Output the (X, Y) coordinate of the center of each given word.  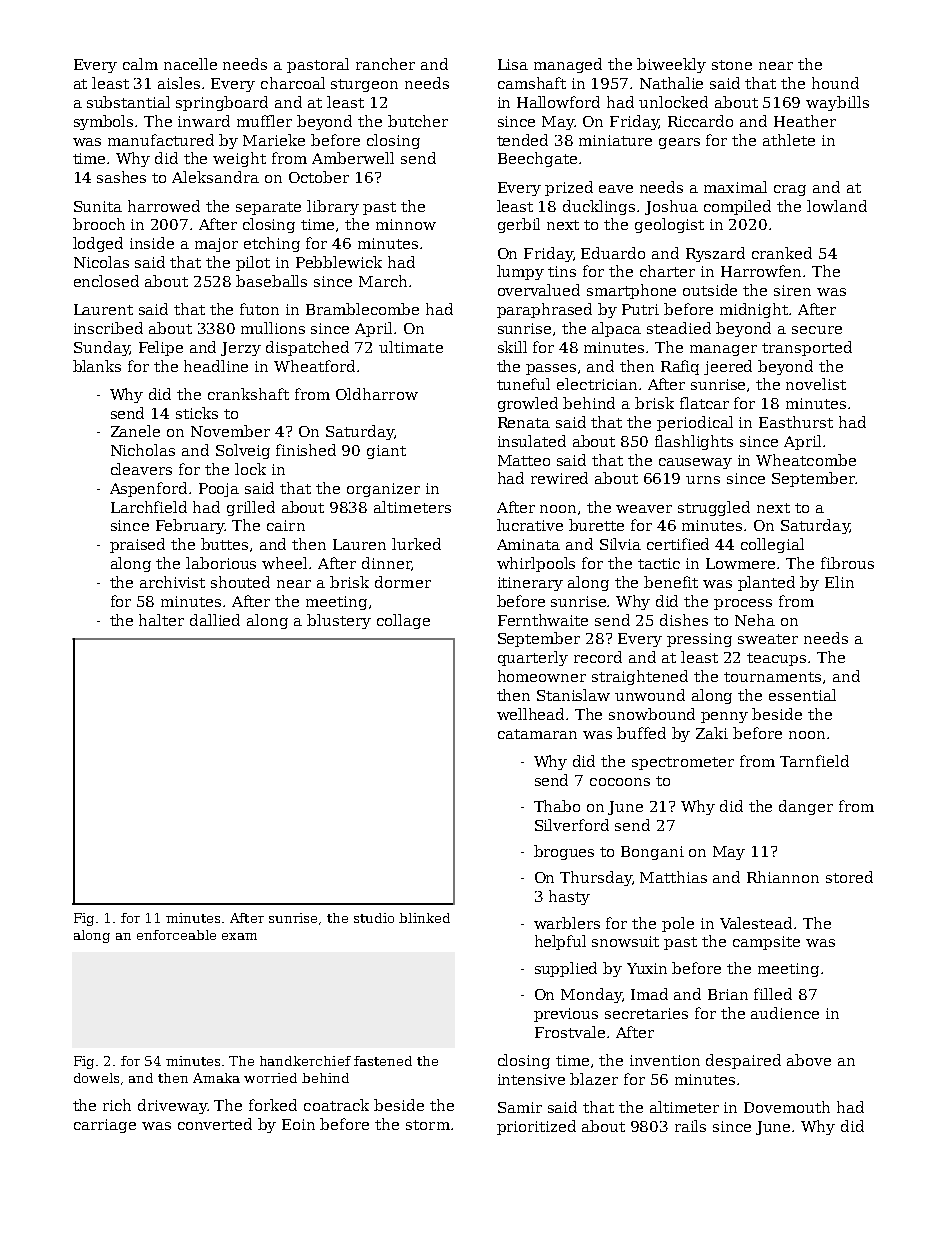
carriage (105, 1126)
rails (690, 1126)
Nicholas (143, 450)
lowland (837, 206)
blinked (424, 918)
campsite (766, 943)
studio (374, 918)
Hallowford (558, 102)
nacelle (190, 64)
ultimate (411, 347)
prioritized (536, 1127)
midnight (754, 310)
